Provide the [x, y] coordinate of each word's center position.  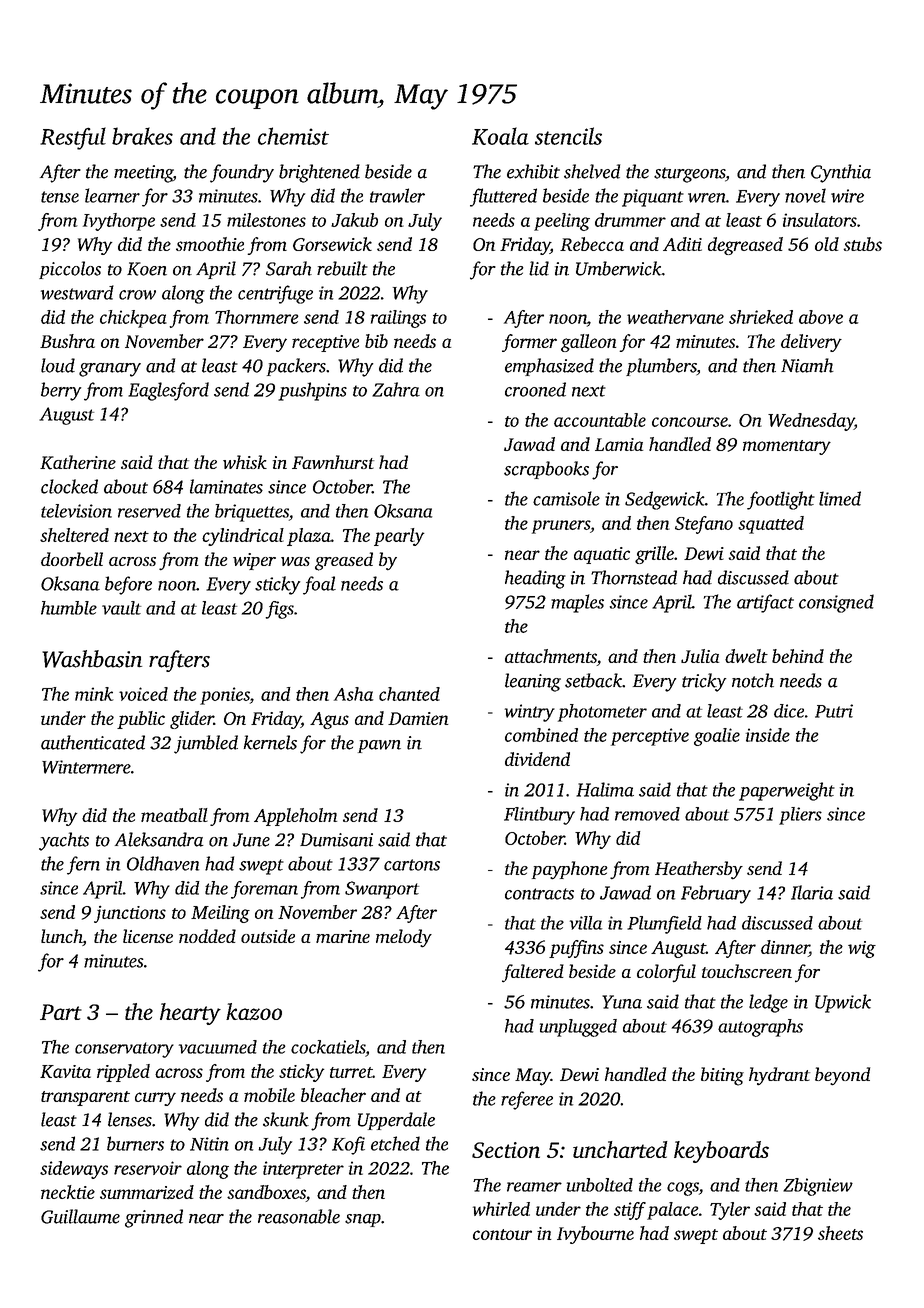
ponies [225, 696]
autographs [760, 1028]
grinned [154, 1218]
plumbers [661, 367]
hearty [190, 1014]
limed [840, 498]
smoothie [210, 244]
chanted [409, 694]
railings [398, 319]
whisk [245, 462]
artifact [765, 603]
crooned [535, 389]
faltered [533, 973]
